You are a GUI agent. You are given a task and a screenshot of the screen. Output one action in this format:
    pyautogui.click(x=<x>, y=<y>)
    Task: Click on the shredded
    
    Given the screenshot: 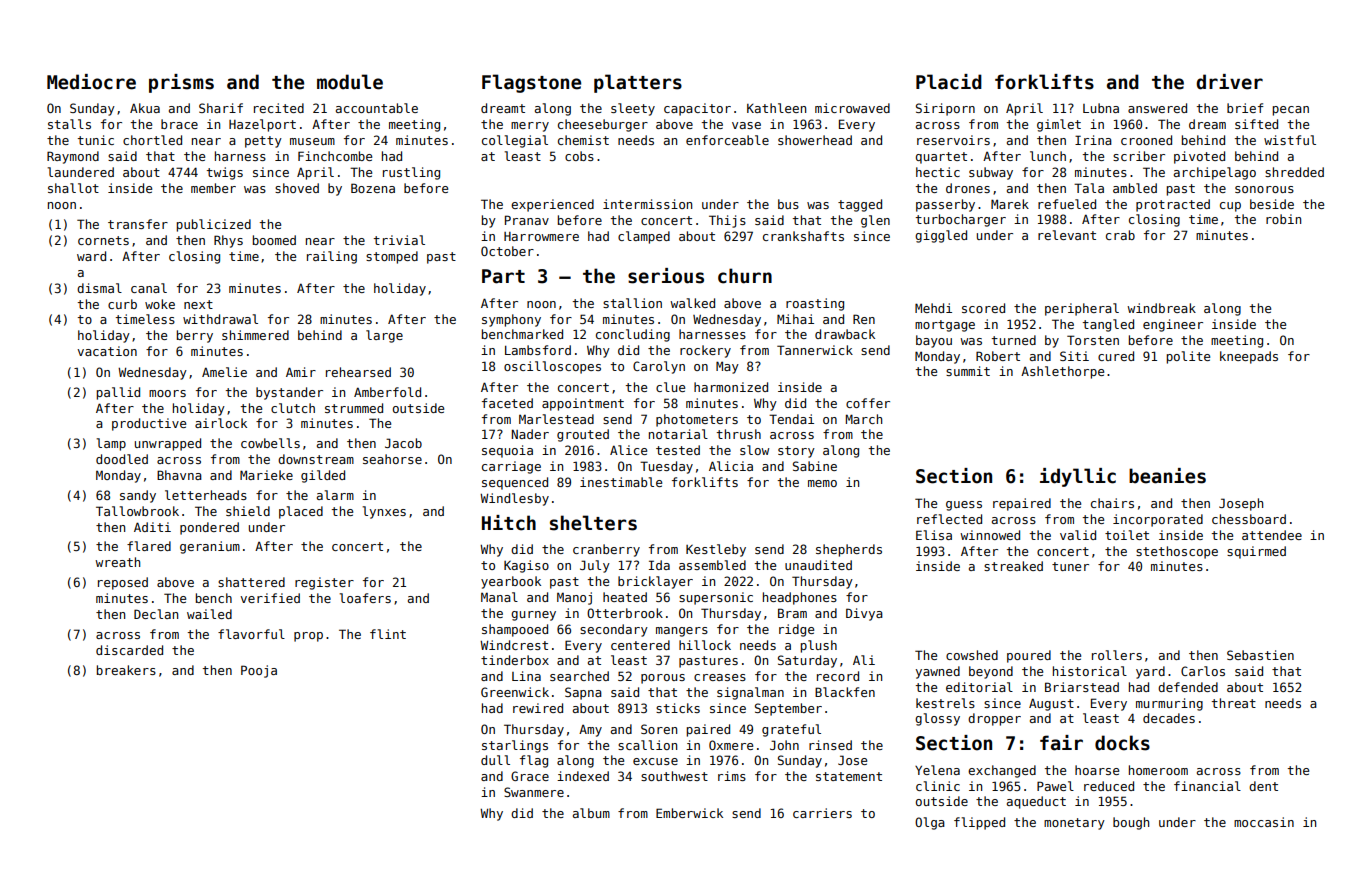 What is the action you would take?
    pyautogui.click(x=1294, y=172)
